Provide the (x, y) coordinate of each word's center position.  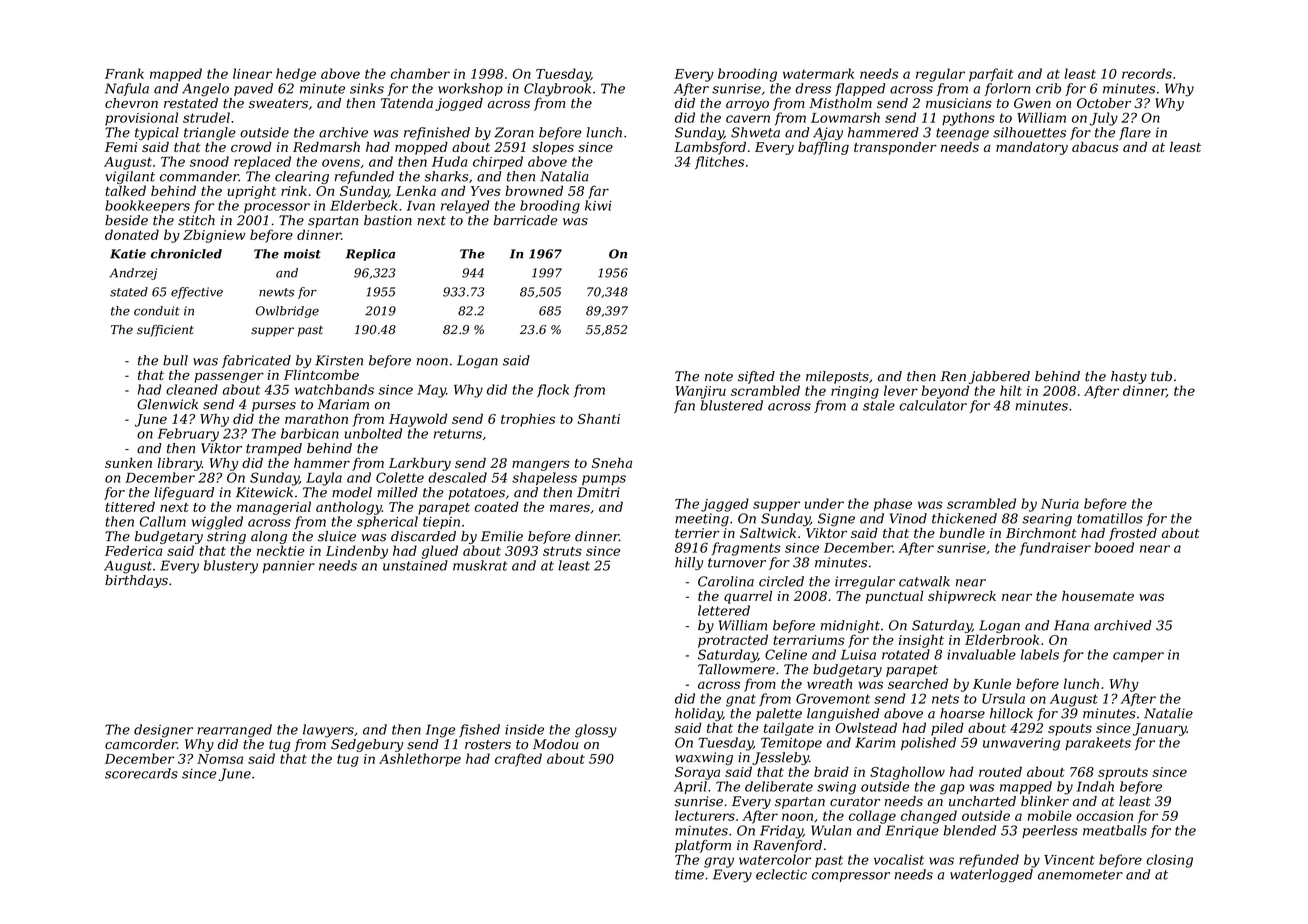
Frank (124, 73)
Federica (133, 550)
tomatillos (1110, 518)
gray (719, 862)
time (689, 874)
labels (1040, 654)
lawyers (328, 731)
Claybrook (557, 90)
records (1147, 73)
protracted (733, 641)
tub (1161, 376)
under (824, 503)
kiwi (598, 205)
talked (125, 190)
